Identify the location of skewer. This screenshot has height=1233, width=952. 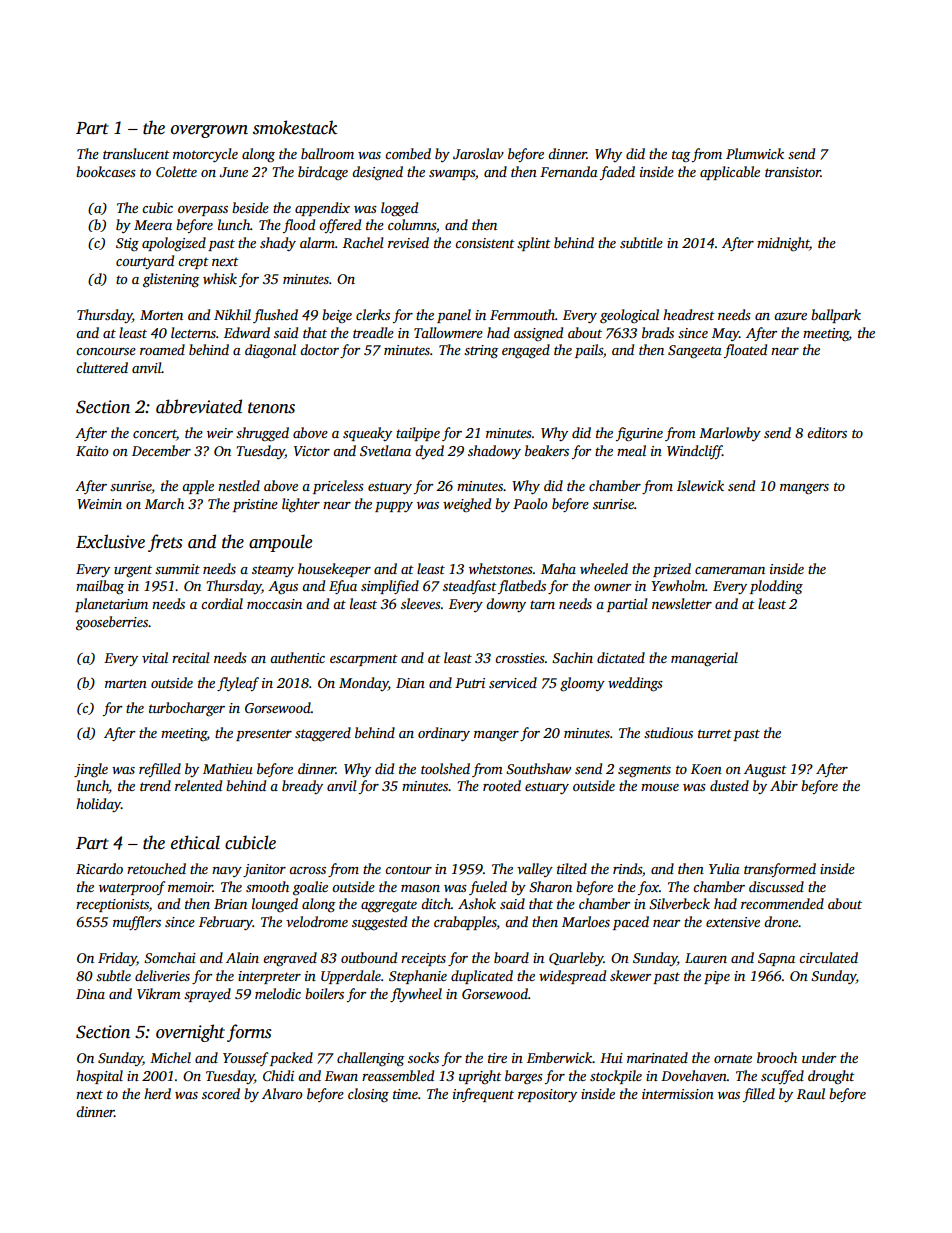
(630, 975).
